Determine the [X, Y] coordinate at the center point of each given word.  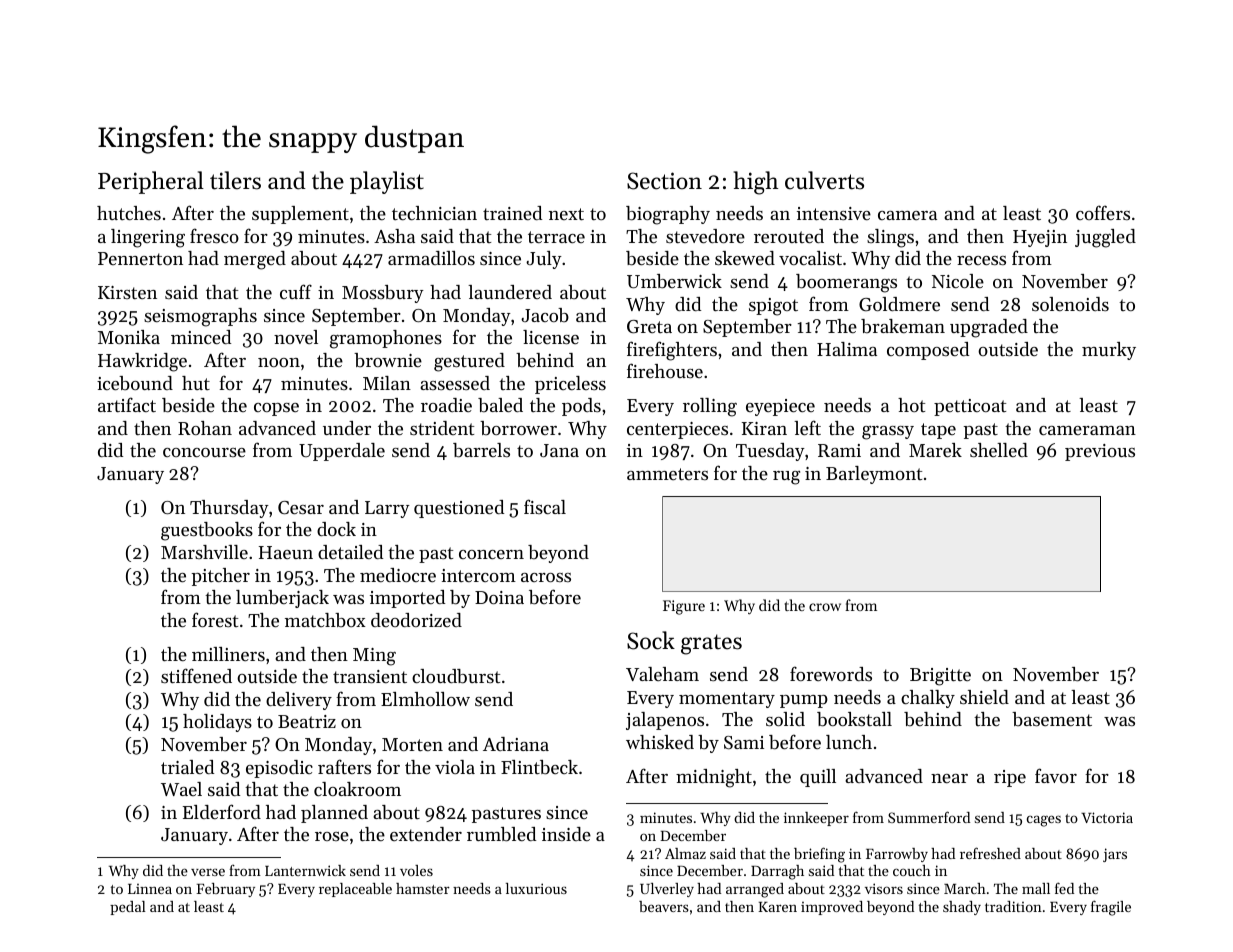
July [544, 260]
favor [1056, 775]
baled [500, 405]
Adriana [516, 744]
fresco [214, 235]
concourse [204, 452]
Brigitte [940, 677]
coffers [1103, 212]
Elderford [222, 811]
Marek [935, 450]
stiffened [196, 675]
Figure [684, 607]
